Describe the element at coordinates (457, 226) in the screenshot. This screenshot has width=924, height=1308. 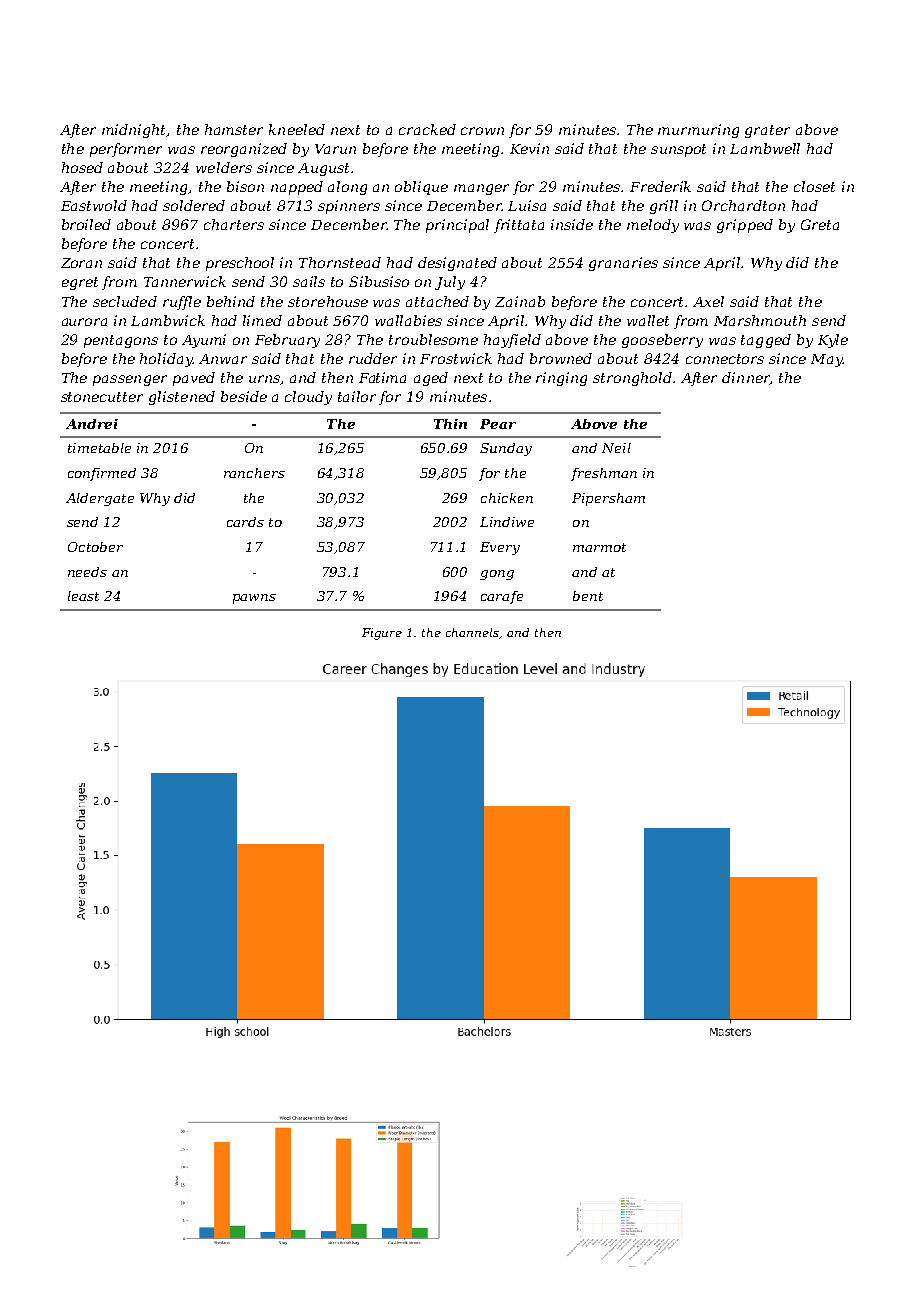
I see `principal` at that location.
